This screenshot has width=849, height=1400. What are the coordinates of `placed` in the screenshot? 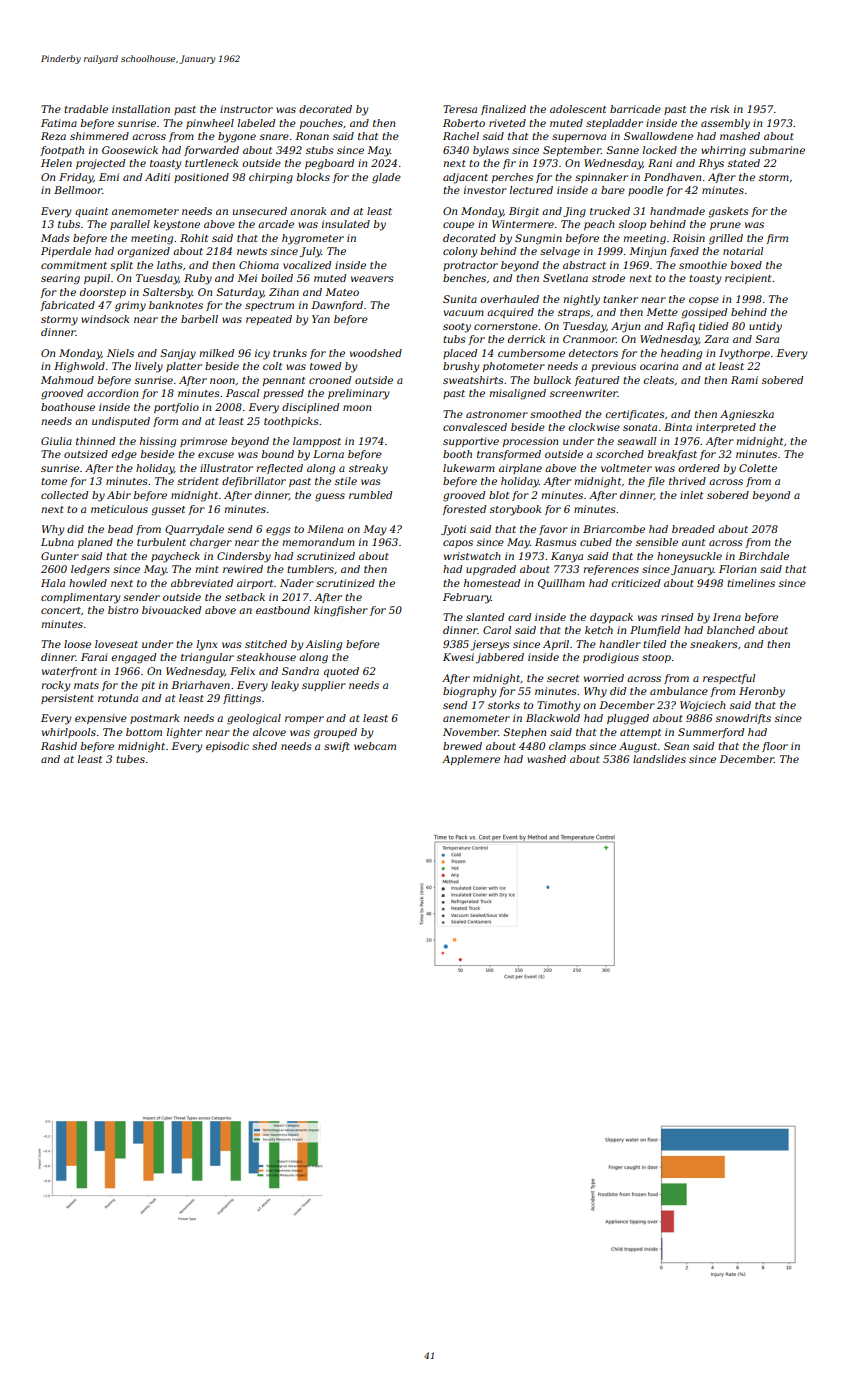 It's located at (460, 354).
